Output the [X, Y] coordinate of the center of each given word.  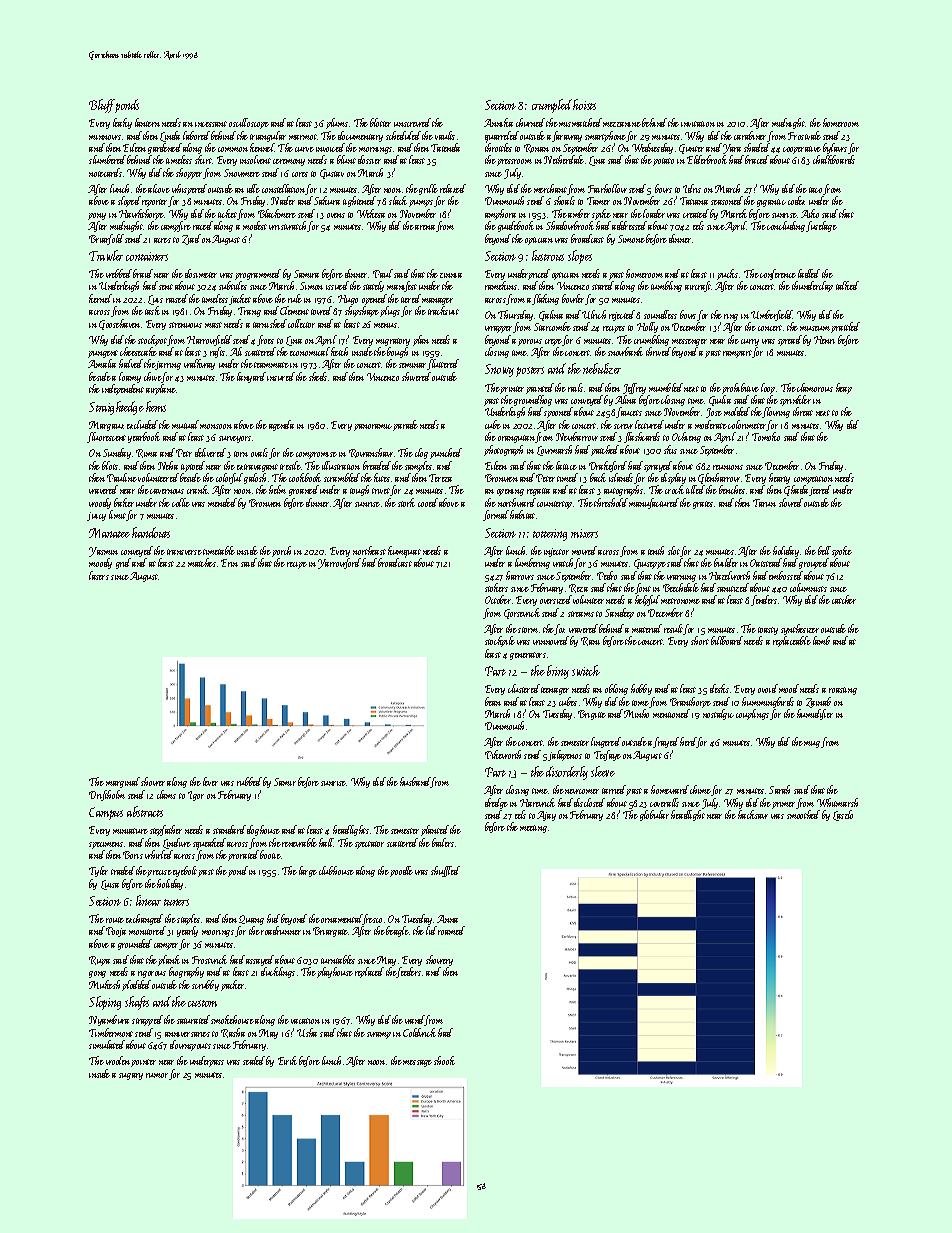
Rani [590, 641]
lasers [99, 575]
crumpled [553, 106]
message [417, 1063]
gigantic [771, 203]
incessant [211, 124]
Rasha [233, 1033]
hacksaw [753, 814]
